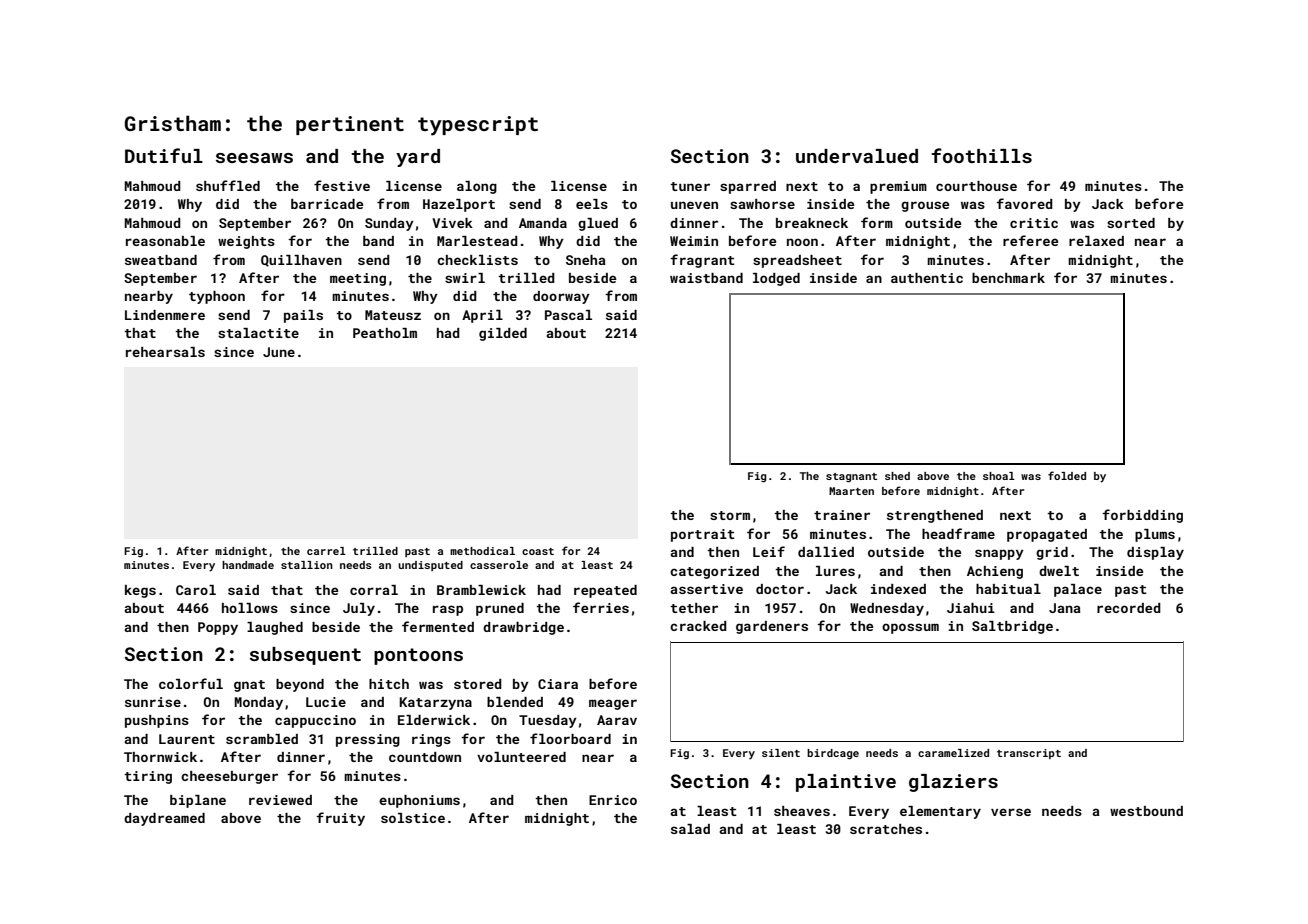 The height and width of the screenshot is (924, 1308). I want to click on assertive, so click(706, 589).
